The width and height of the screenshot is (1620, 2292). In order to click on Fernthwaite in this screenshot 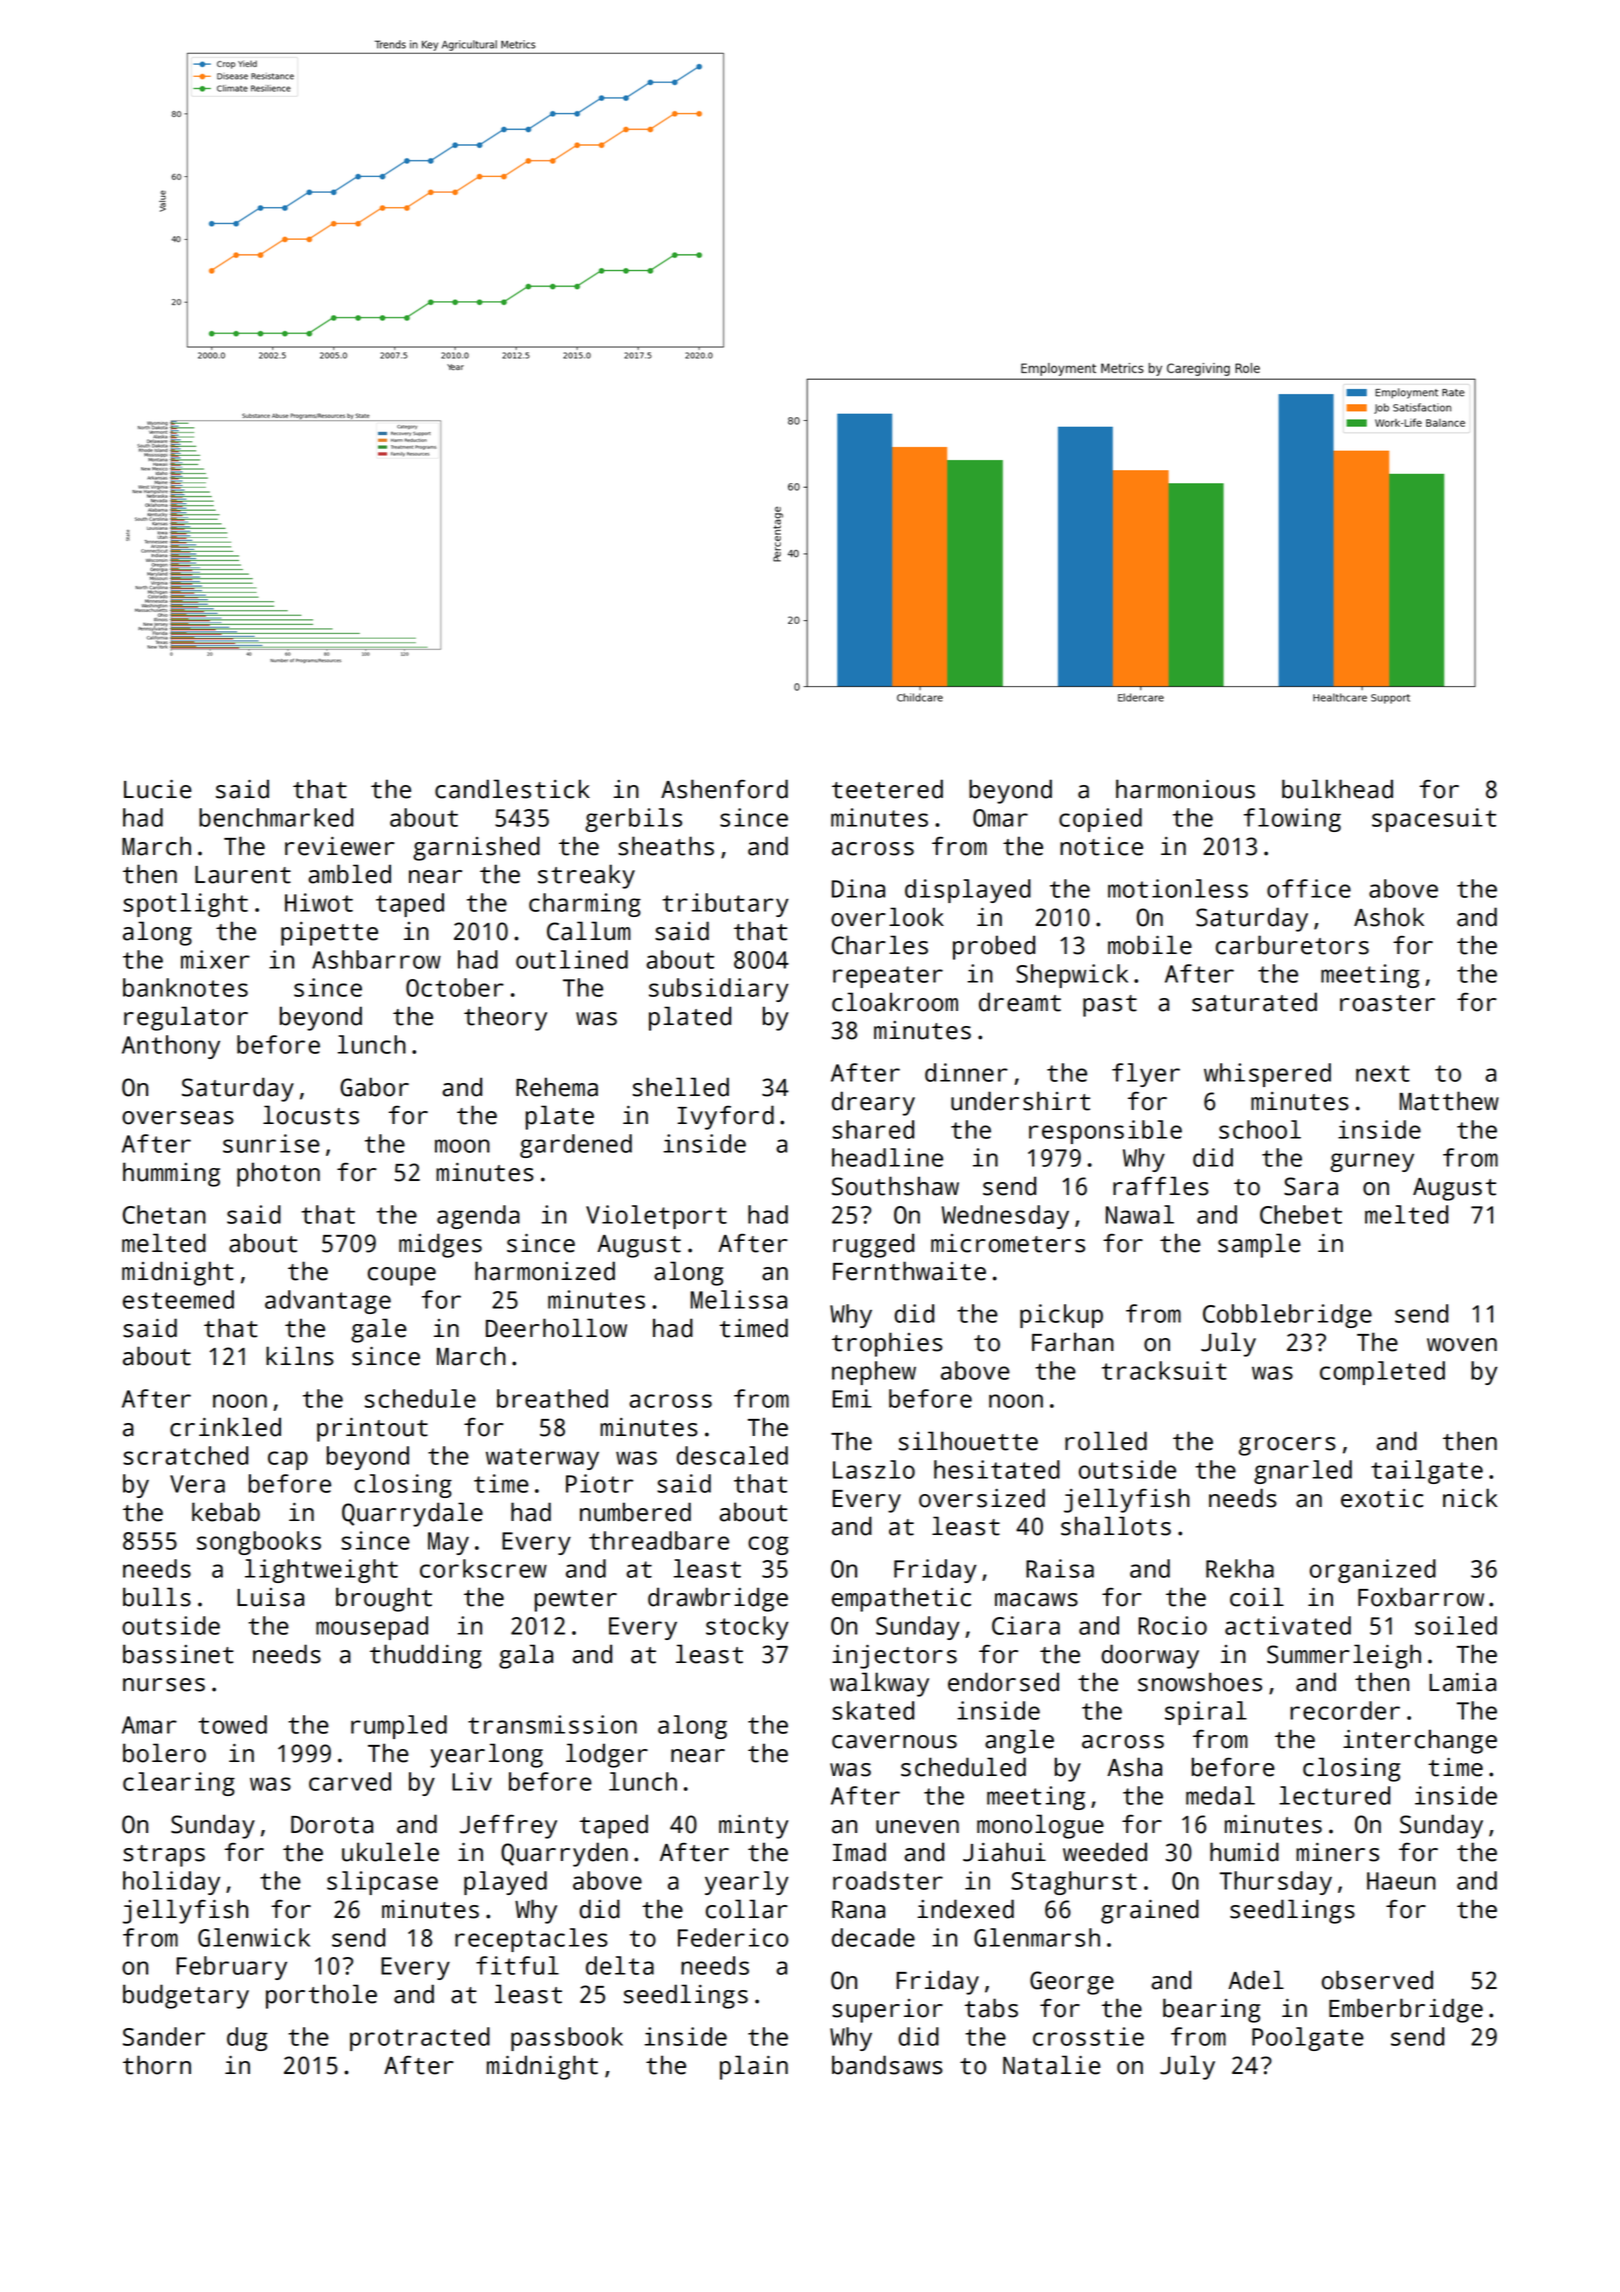, I will do `click(909, 1271)`.
